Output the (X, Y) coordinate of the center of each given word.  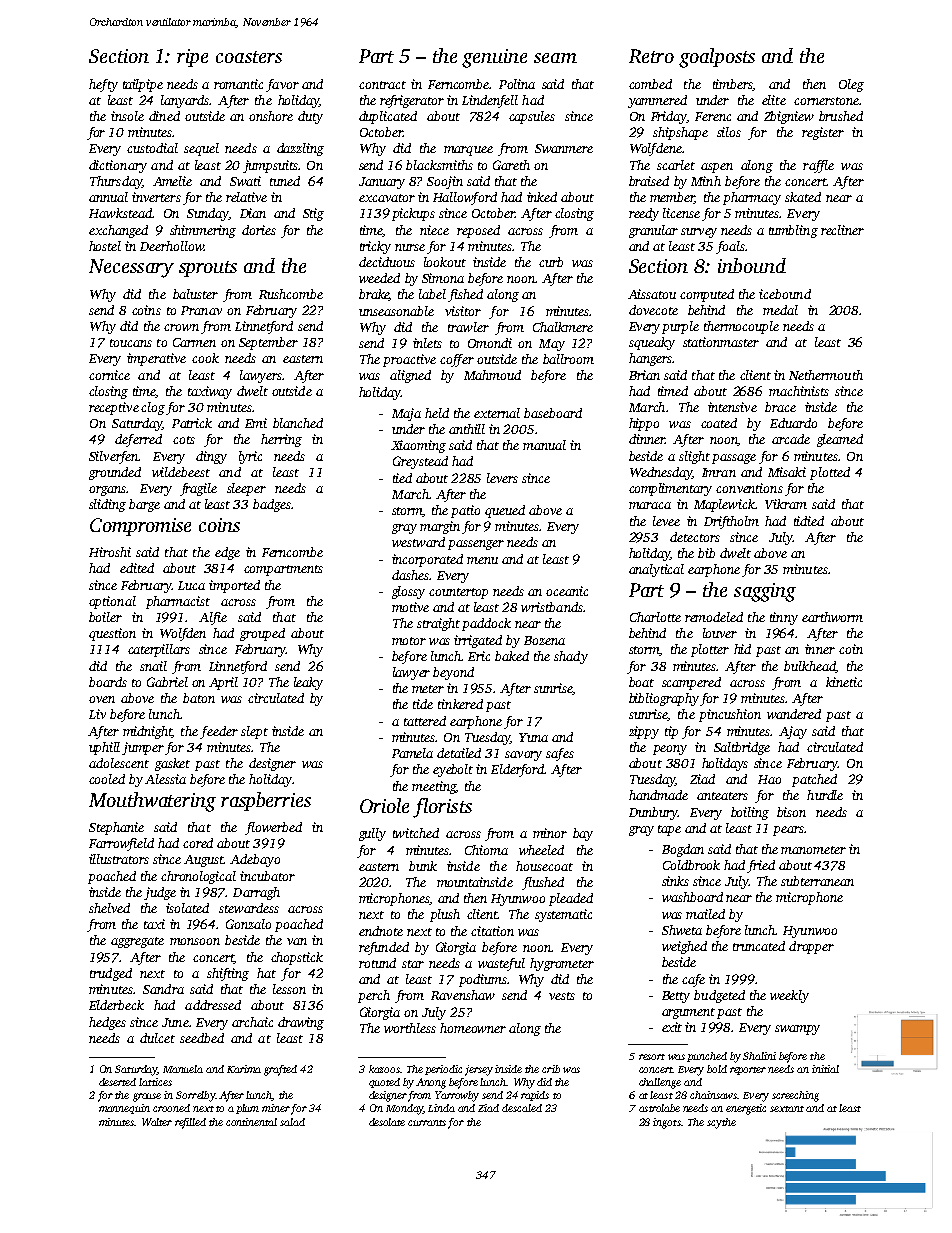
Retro (651, 56)
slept (254, 732)
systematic (563, 915)
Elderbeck (116, 1005)
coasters (249, 57)
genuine (494, 58)
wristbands (552, 607)
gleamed (840, 440)
